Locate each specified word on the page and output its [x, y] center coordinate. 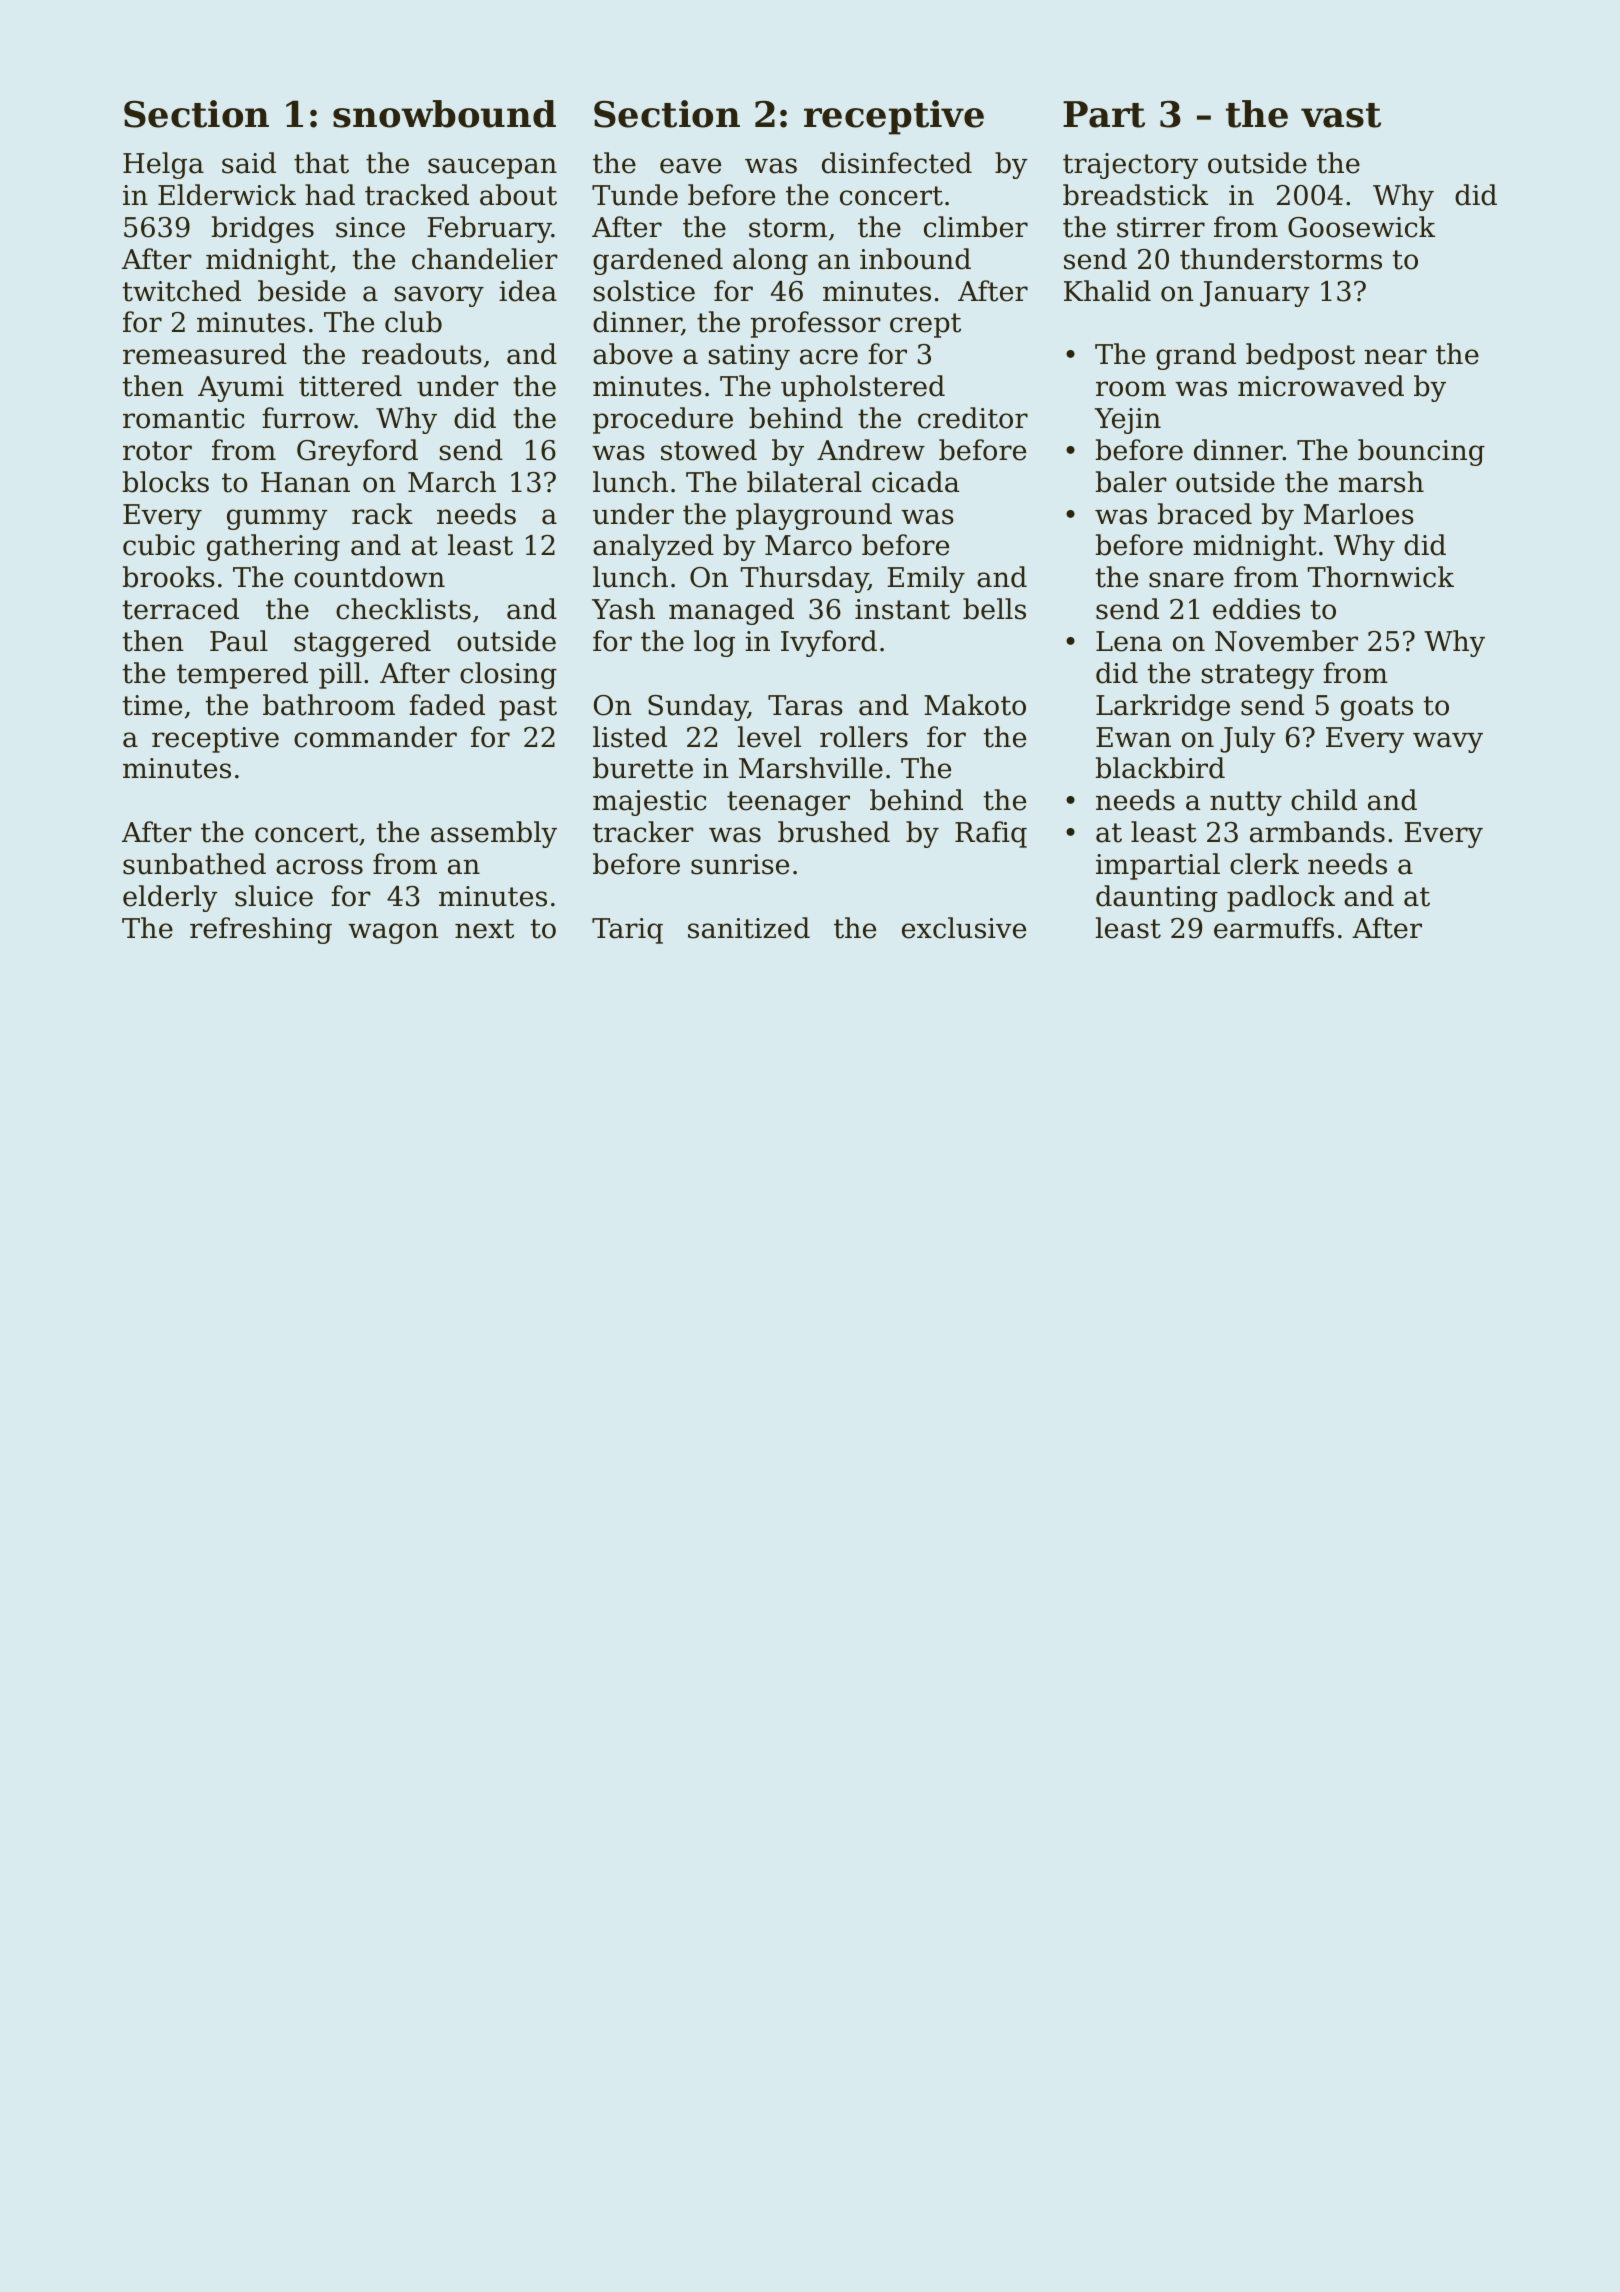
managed [731, 611]
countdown [369, 577]
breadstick [1135, 195]
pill [340, 675]
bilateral [804, 482]
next [484, 929]
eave [690, 166]
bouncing [1421, 452]
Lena [1129, 641]
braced [1205, 514]
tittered [350, 386]
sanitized [749, 928]
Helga [163, 165]
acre [829, 357]
